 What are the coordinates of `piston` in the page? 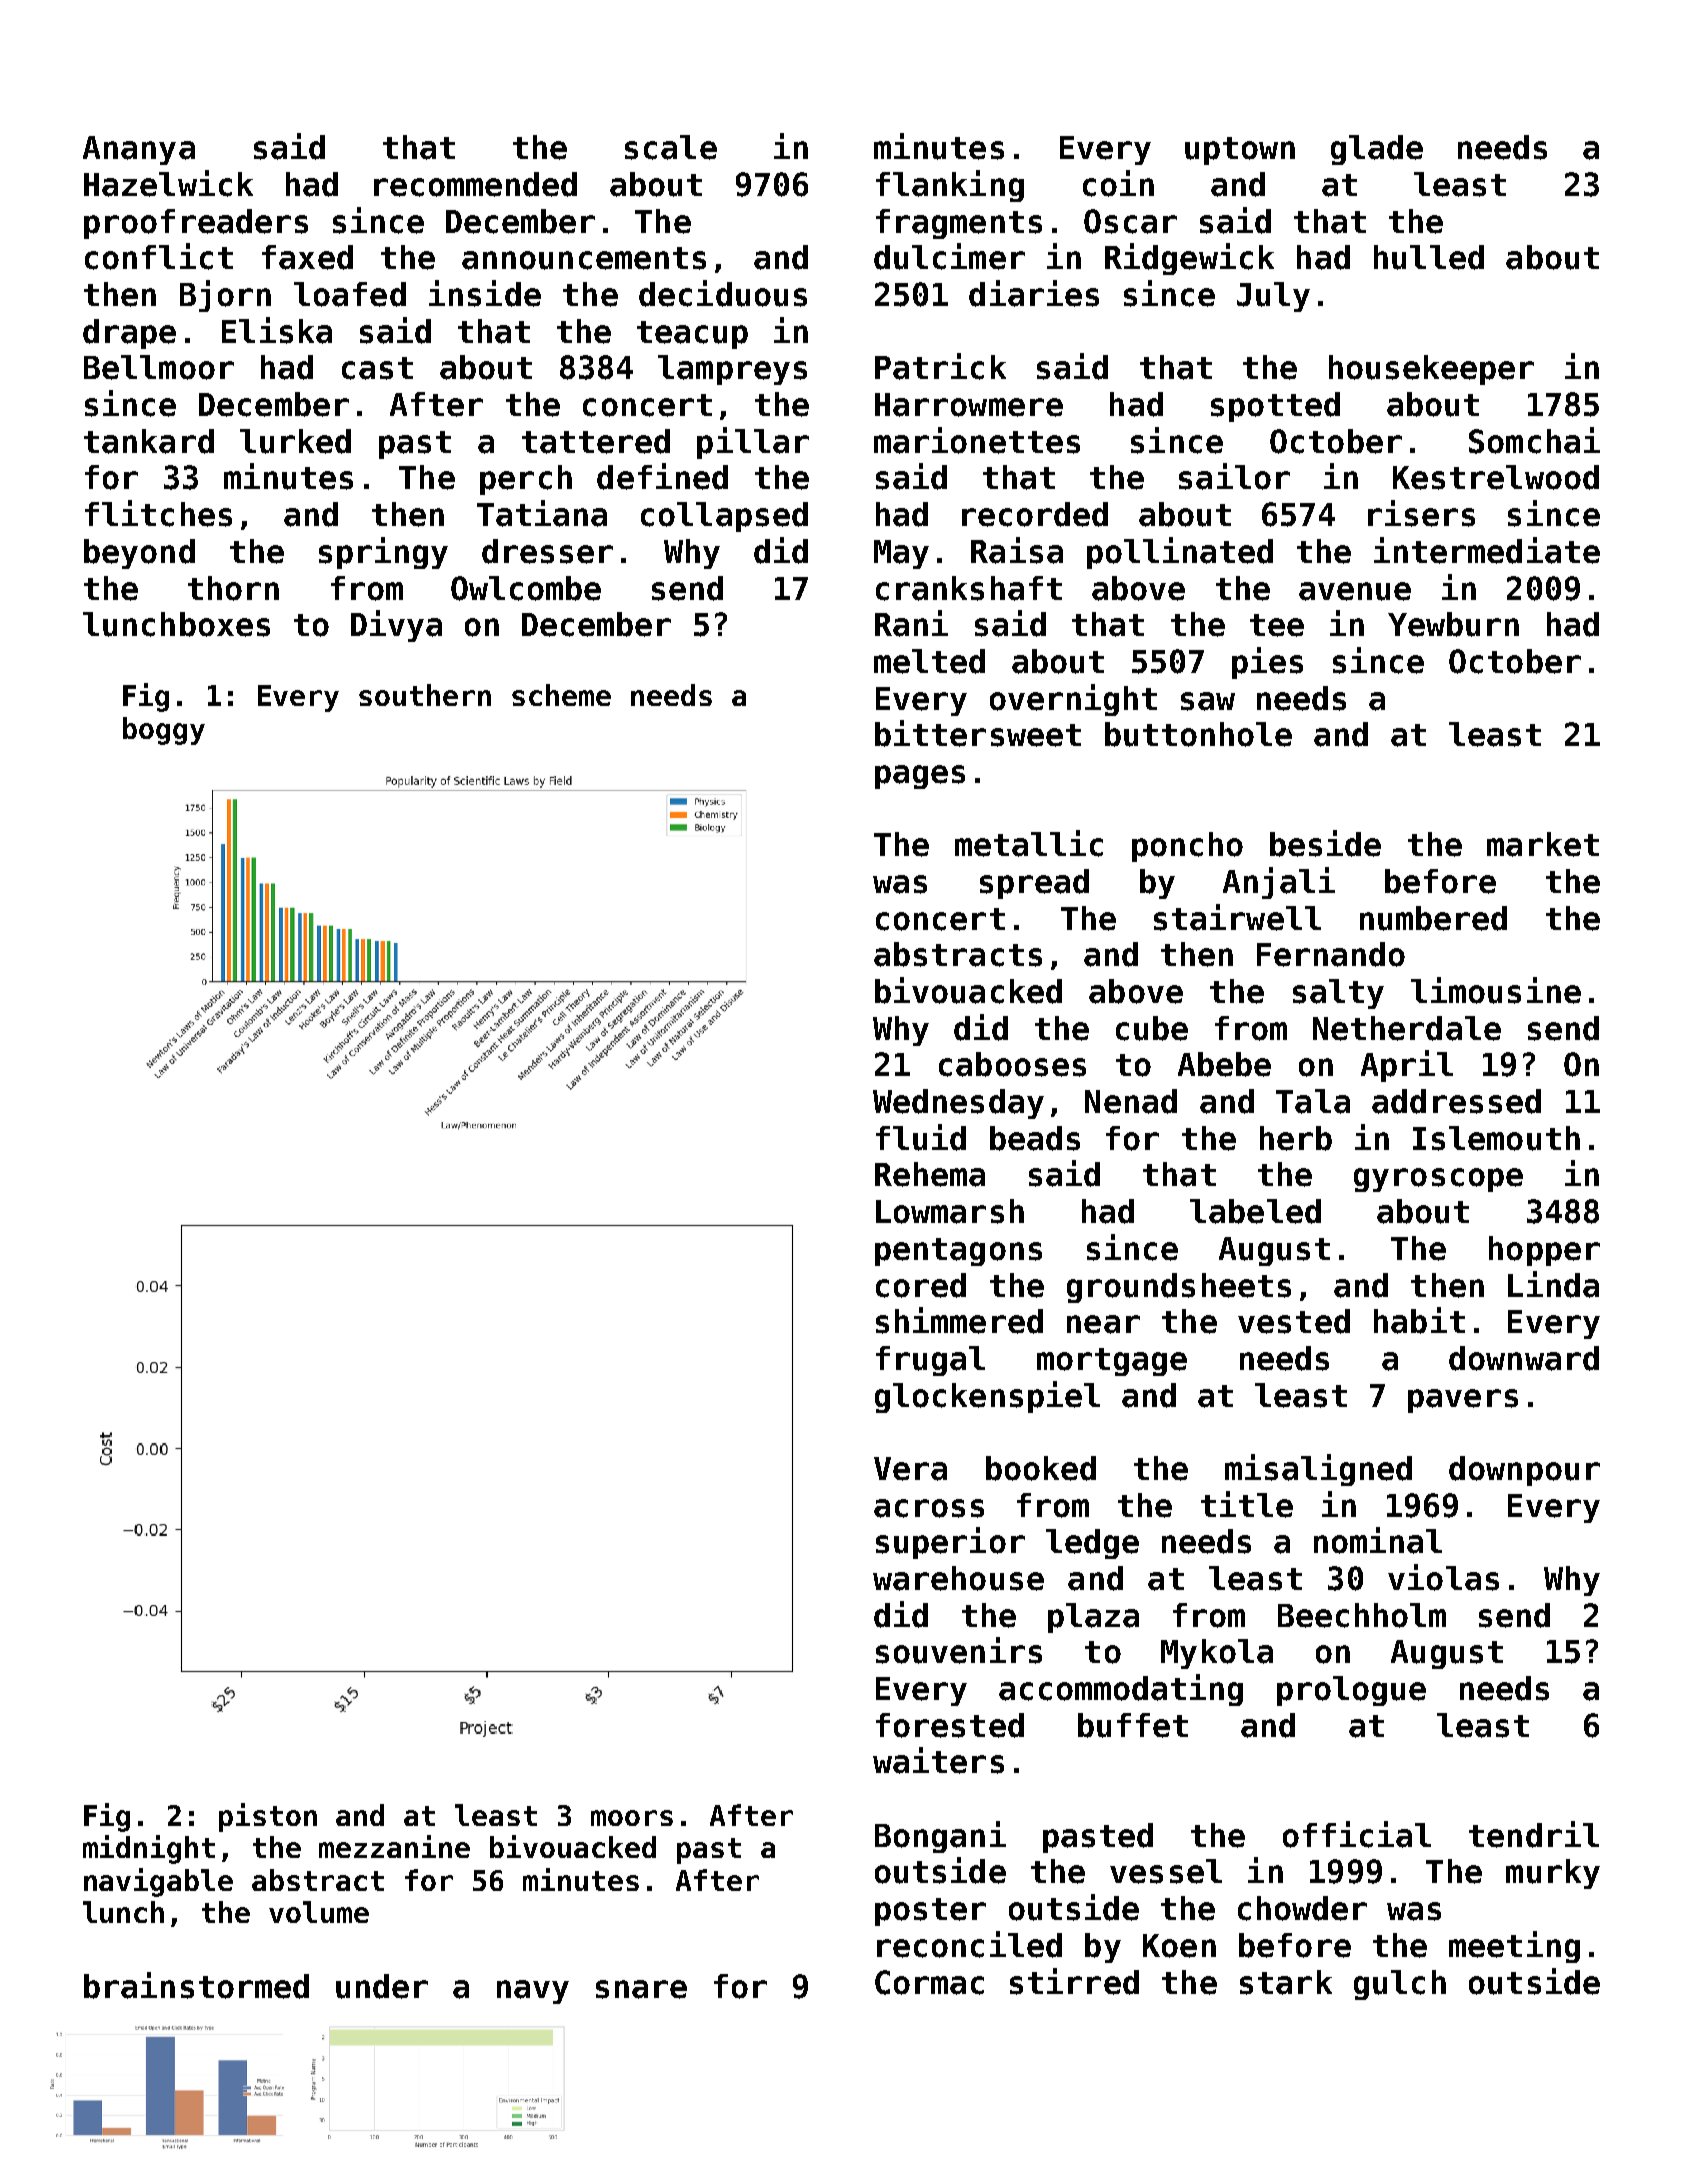 It's located at (268, 1817).
